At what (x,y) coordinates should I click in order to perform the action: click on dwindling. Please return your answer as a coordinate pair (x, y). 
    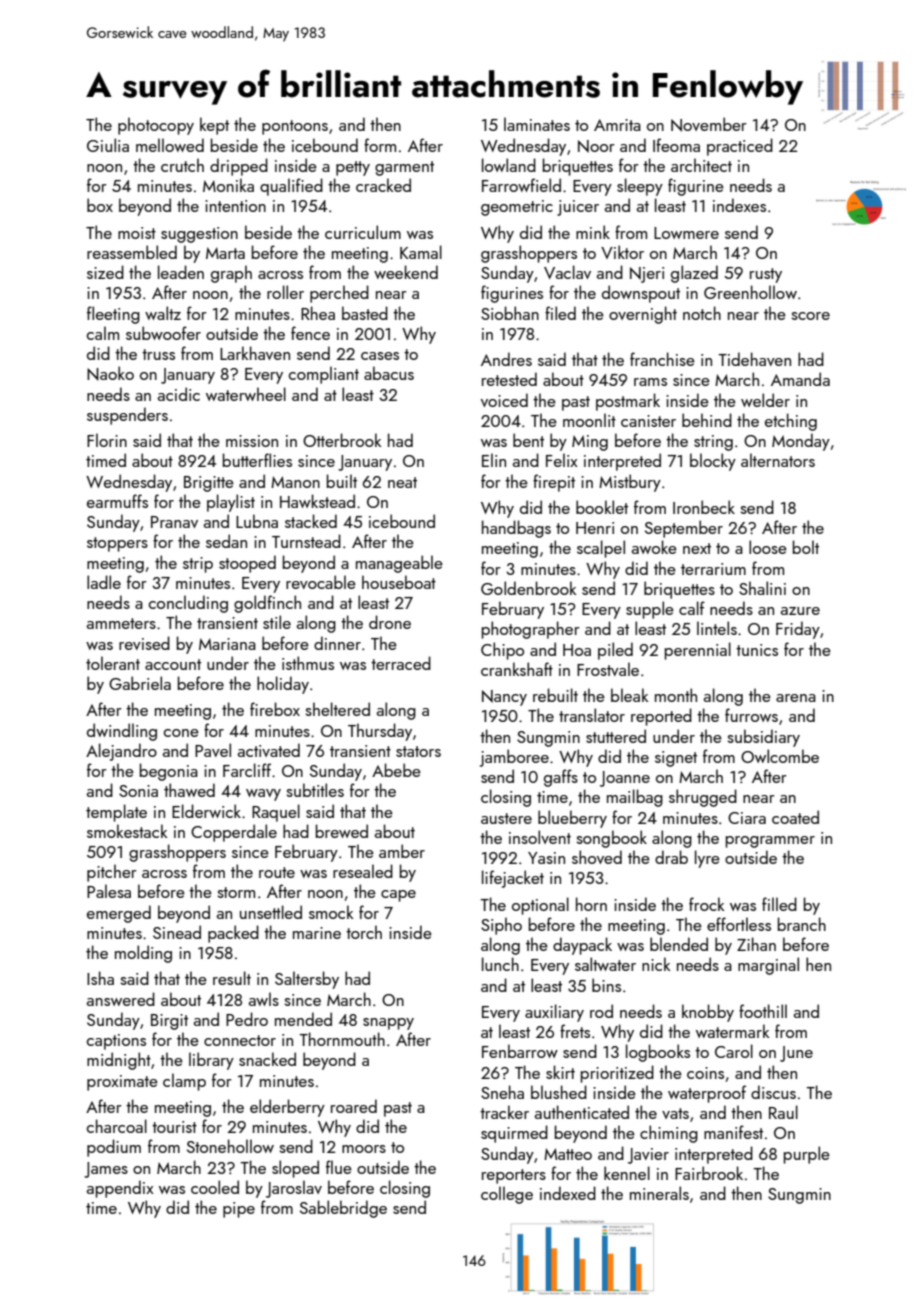
    Looking at the image, I should click on (122, 732).
